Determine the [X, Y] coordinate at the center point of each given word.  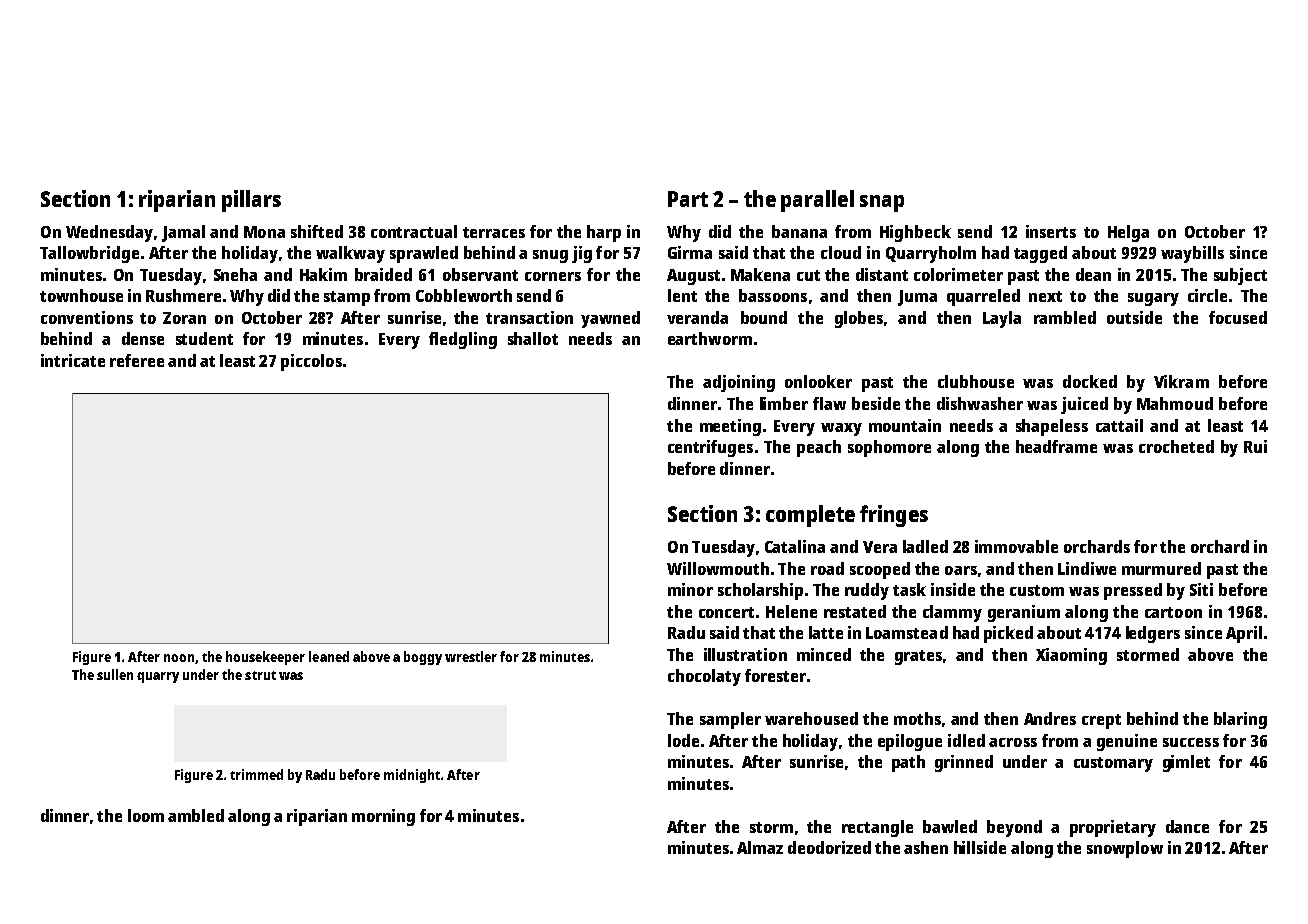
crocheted [1176, 446]
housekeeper [265, 658]
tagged [1040, 254]
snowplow [1125, 849]
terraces [494, 232]
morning [383, 817]
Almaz [760, 847]
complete [810, 516]
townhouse [81, 295]
